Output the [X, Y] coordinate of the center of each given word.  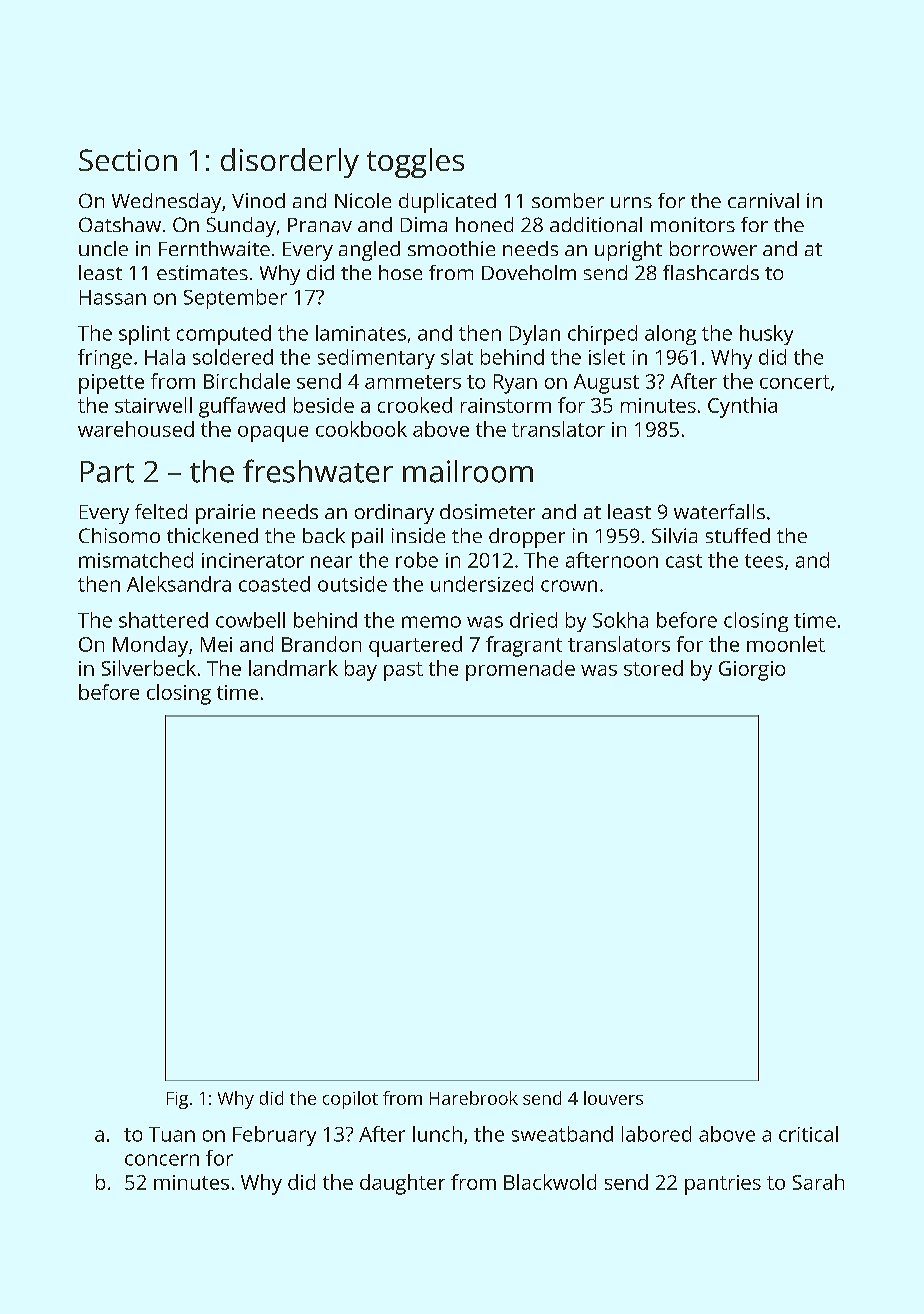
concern [162, 1160]
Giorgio [752, 671]
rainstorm [506, 405]
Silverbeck [149, 668]
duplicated [447, 203]
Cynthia [742, 407]
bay [361, 670]
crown [569, 586]
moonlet [786, 644]
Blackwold [550, 1182]
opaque [273, 434]
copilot [350, 1100]
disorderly [290, 163]
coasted [274, 584]
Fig [177, 1100]
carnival [763, 200]
